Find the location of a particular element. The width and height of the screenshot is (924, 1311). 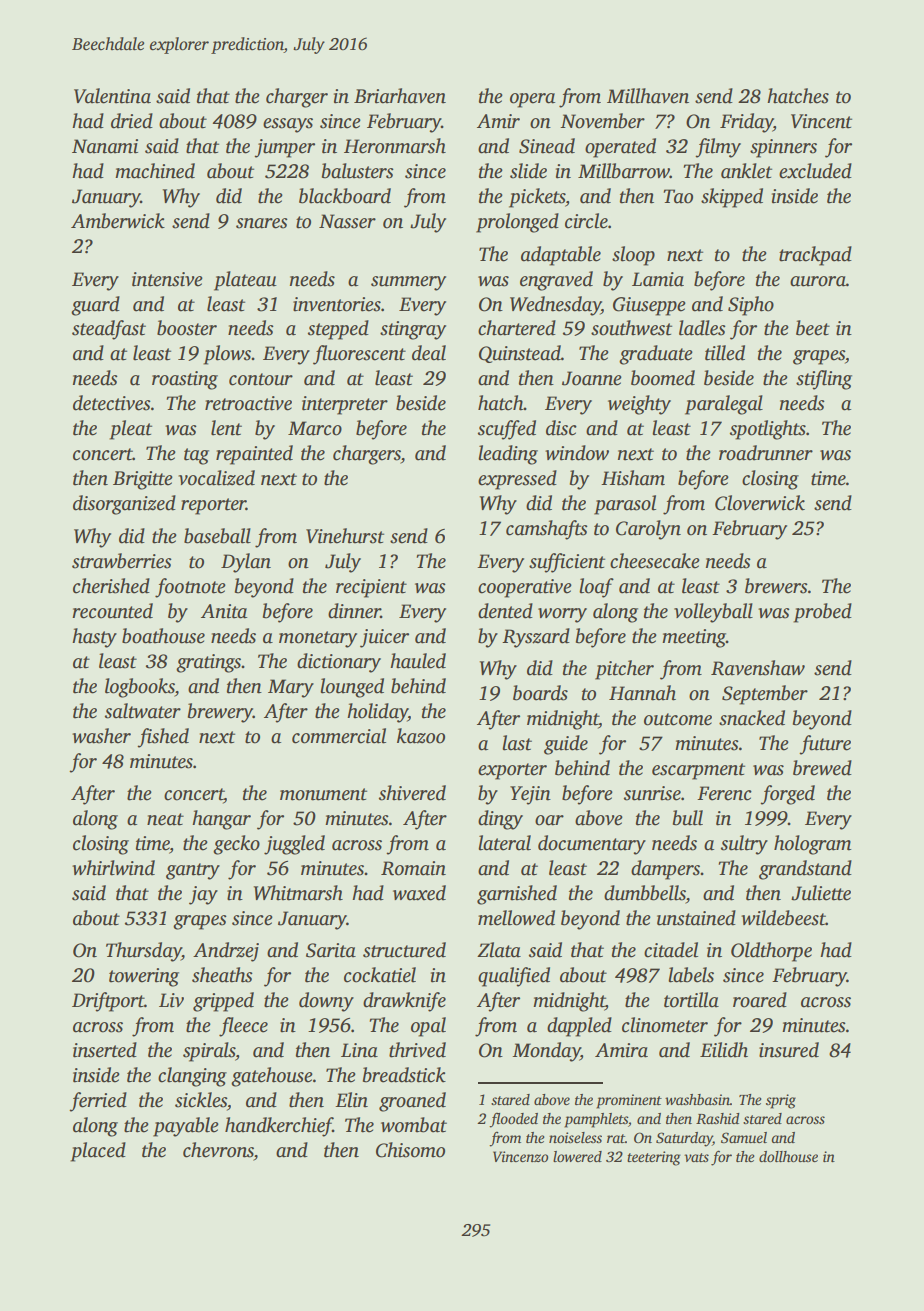

dried is located at coordinates (132, 121).
